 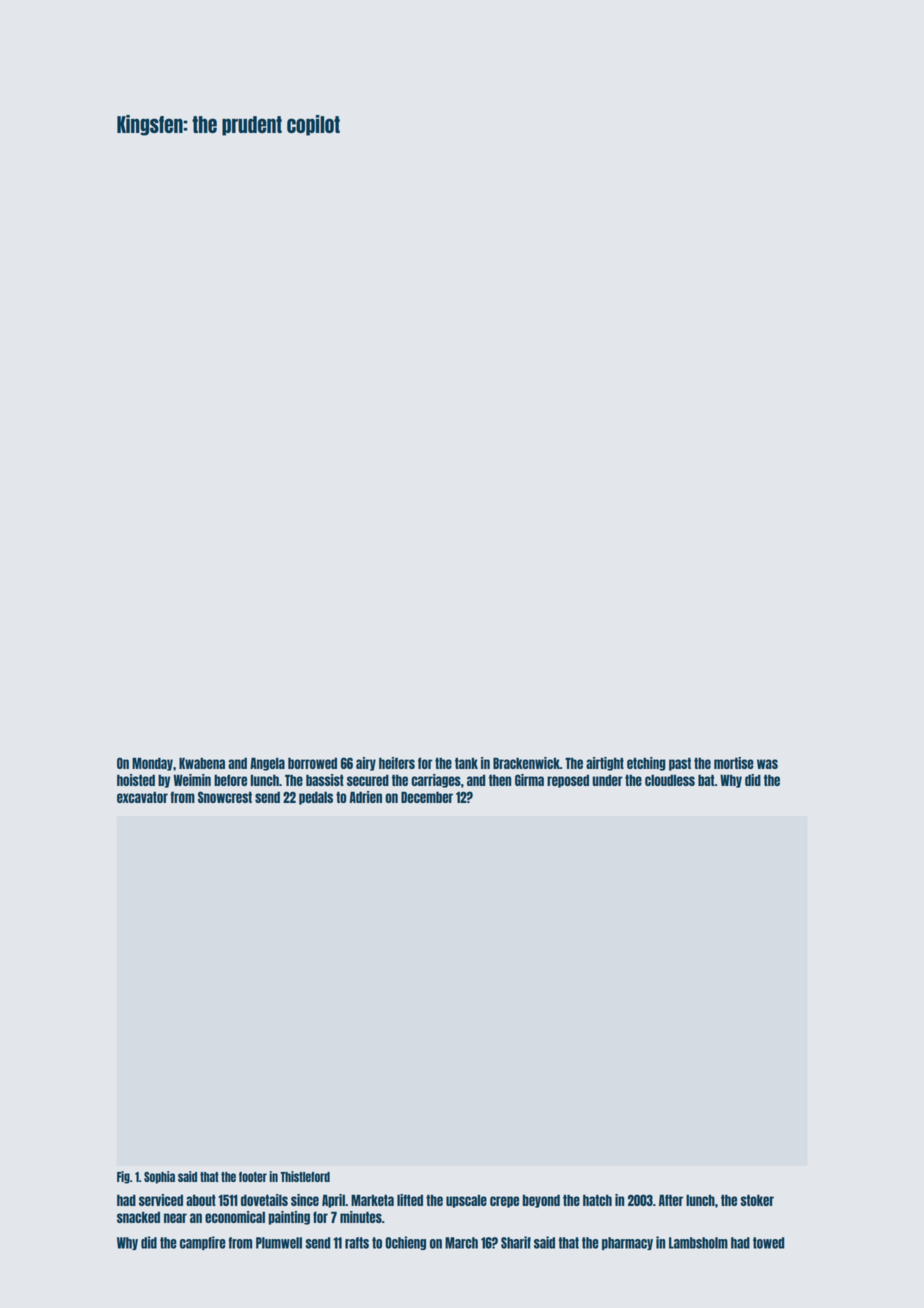 I want to click on beyond, so click(x=541, y=1201).
